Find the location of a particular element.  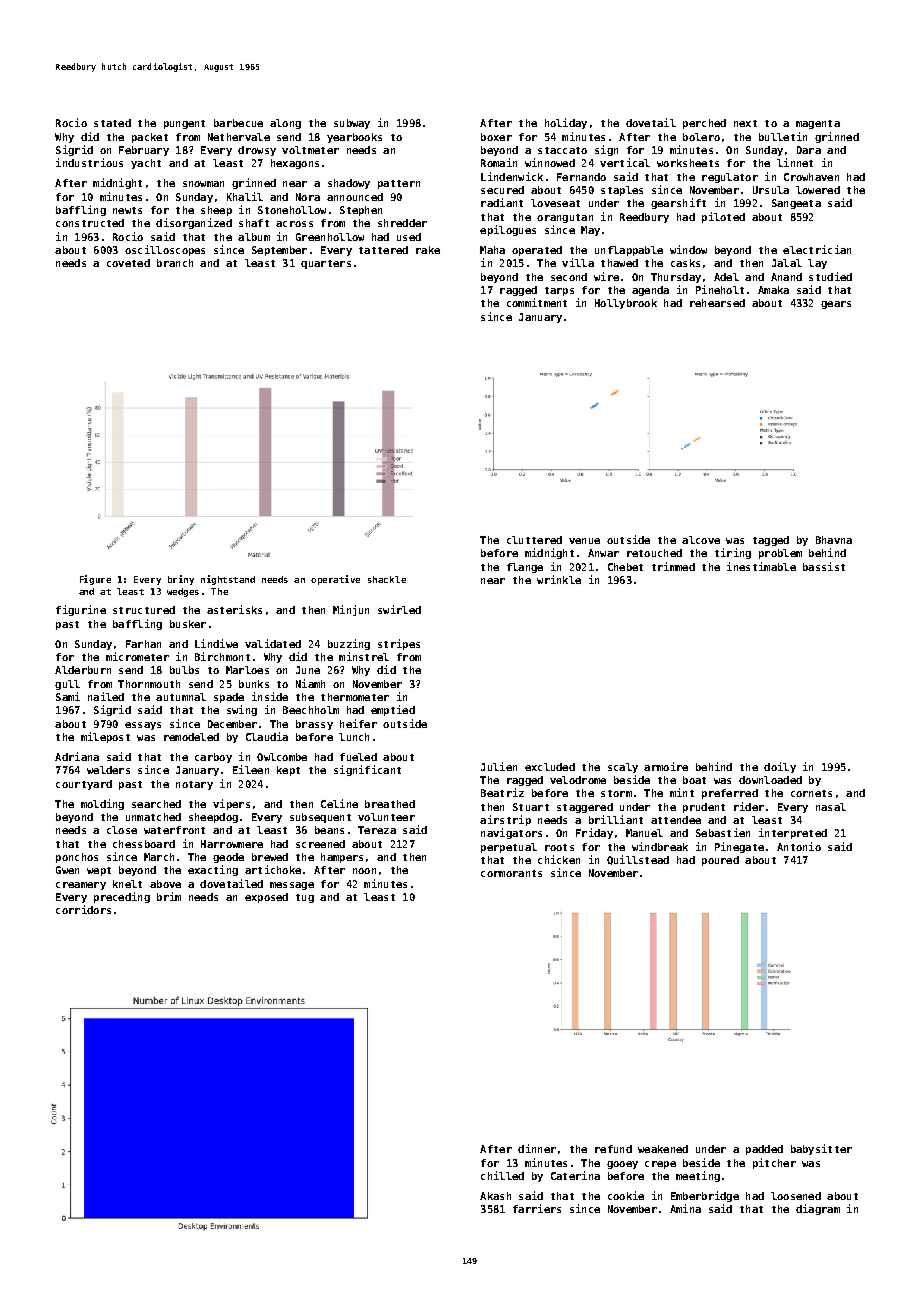

padded is located at coordinates (764, 1150).
